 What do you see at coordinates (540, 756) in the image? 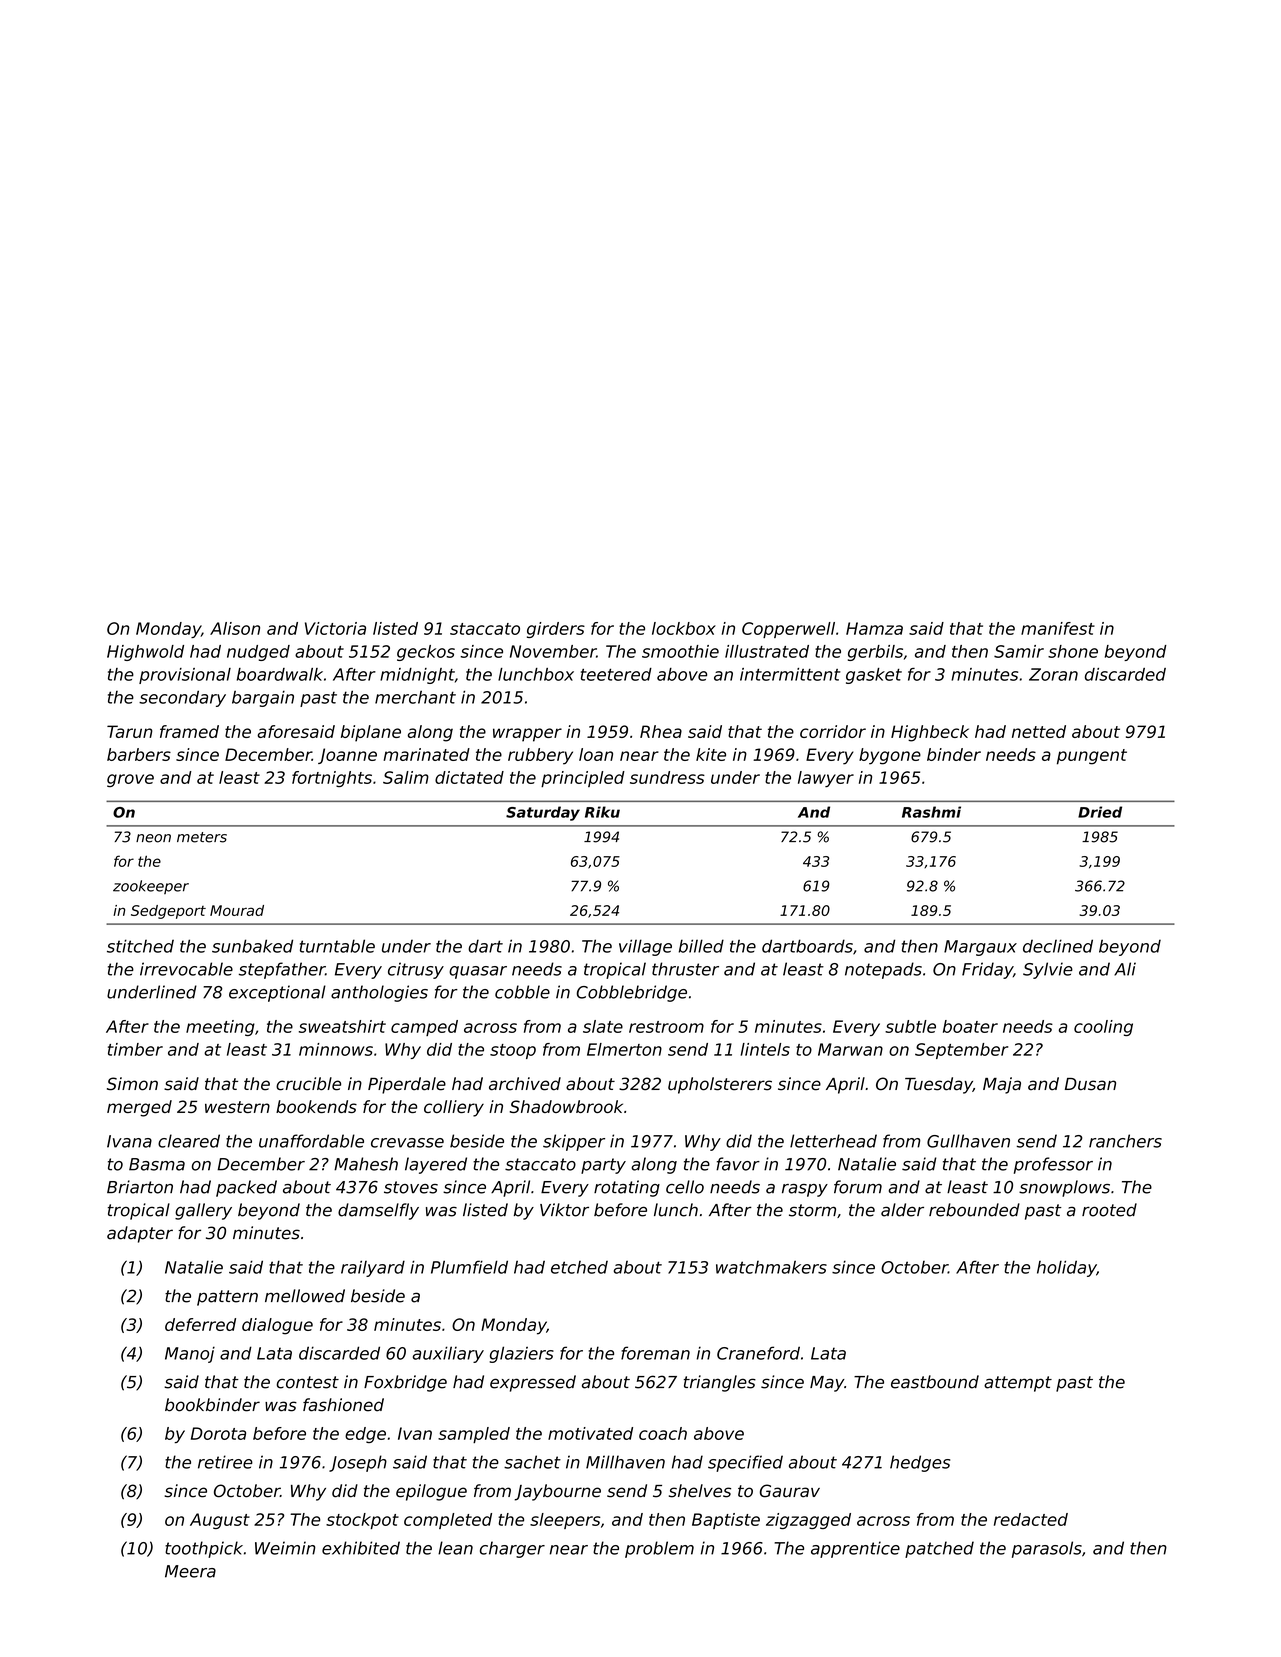
I see `rubbery` at bounding box center [540, 756].
